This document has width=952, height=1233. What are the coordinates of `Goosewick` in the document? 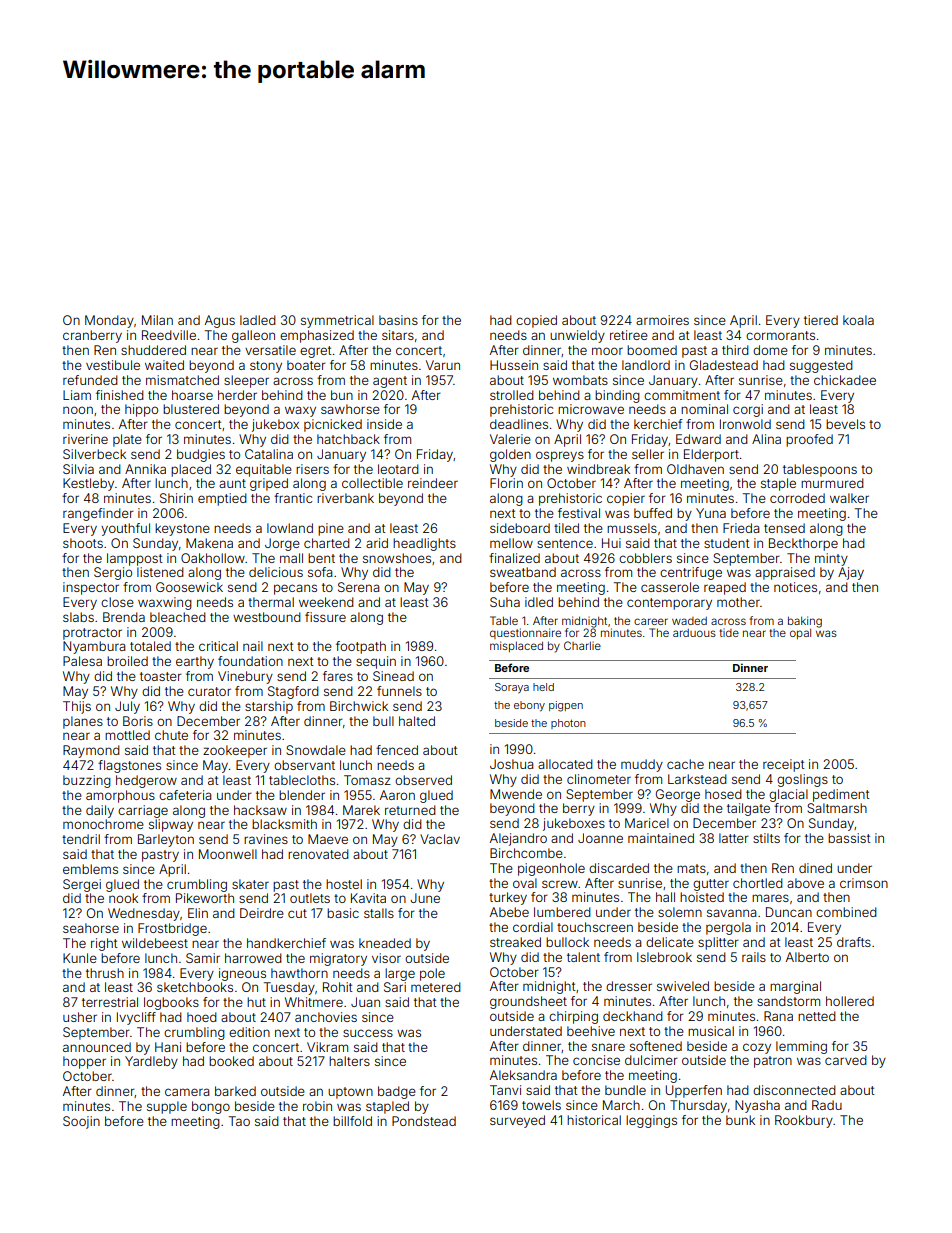 It's located at (189, 587).
